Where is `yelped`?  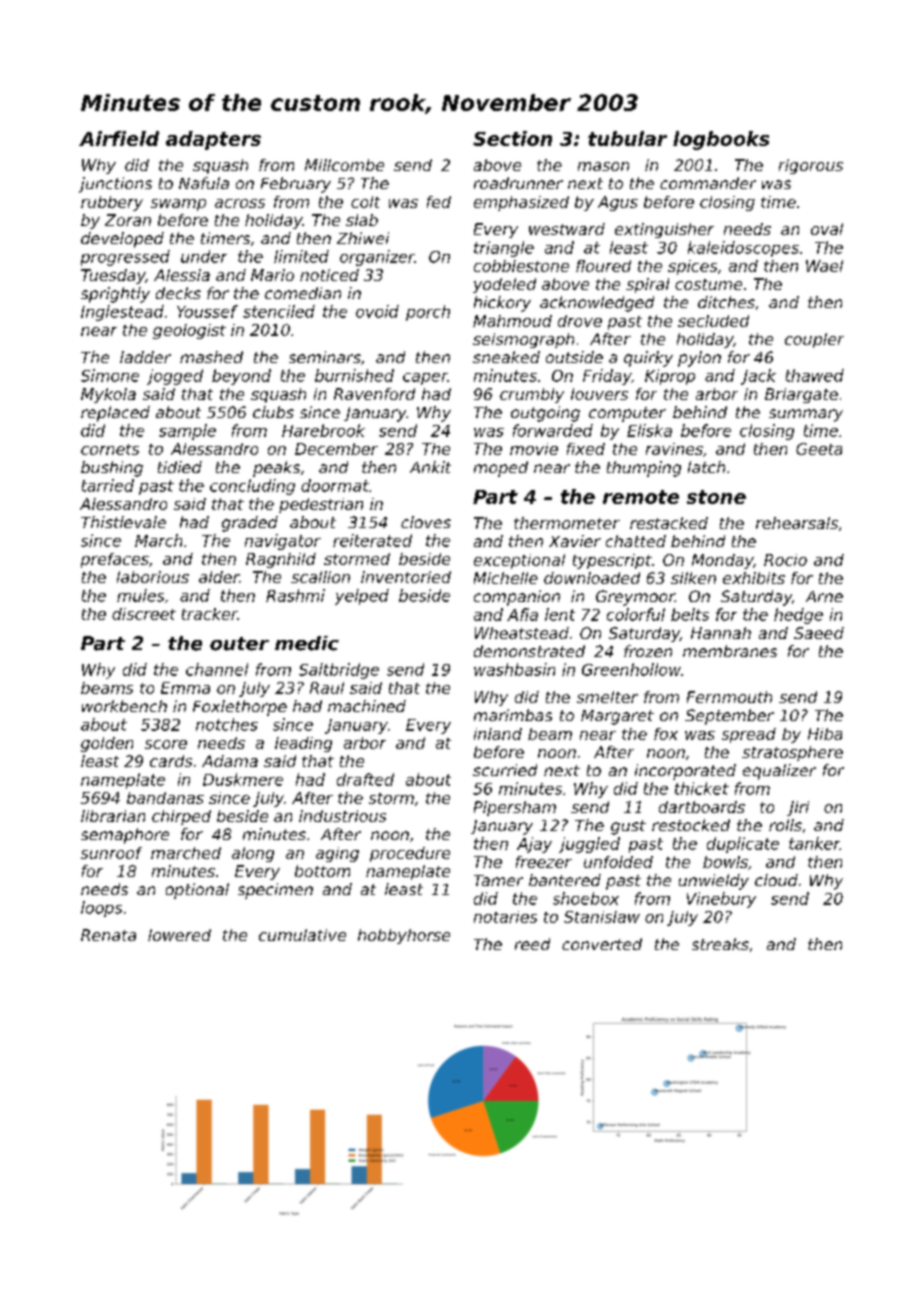
yelped is located at coordinates (362, 597).
